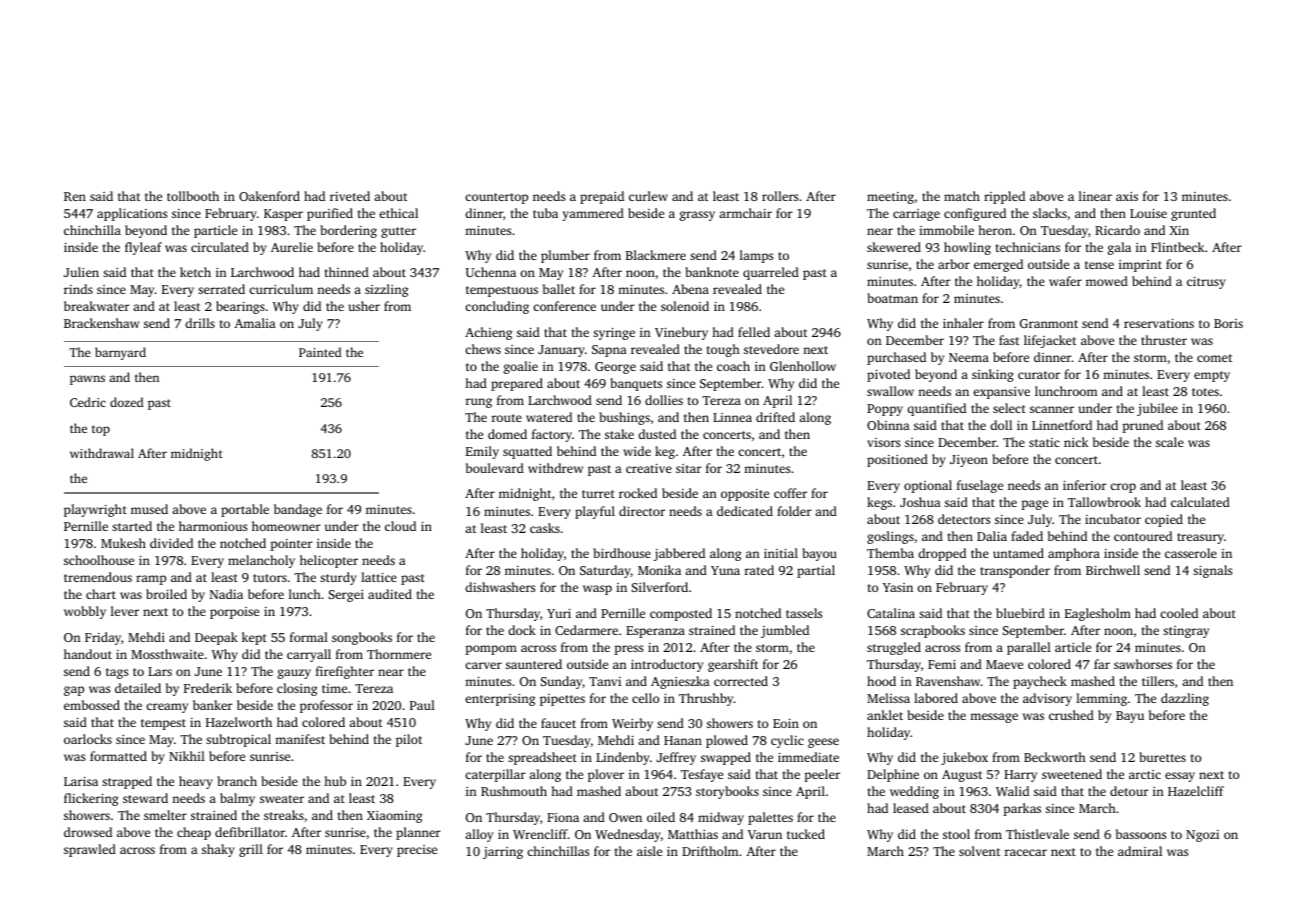 This document has height=924, width=1308. Describe the element at coordinates (98, 577) in the document. I see `tremendous` at that location.
